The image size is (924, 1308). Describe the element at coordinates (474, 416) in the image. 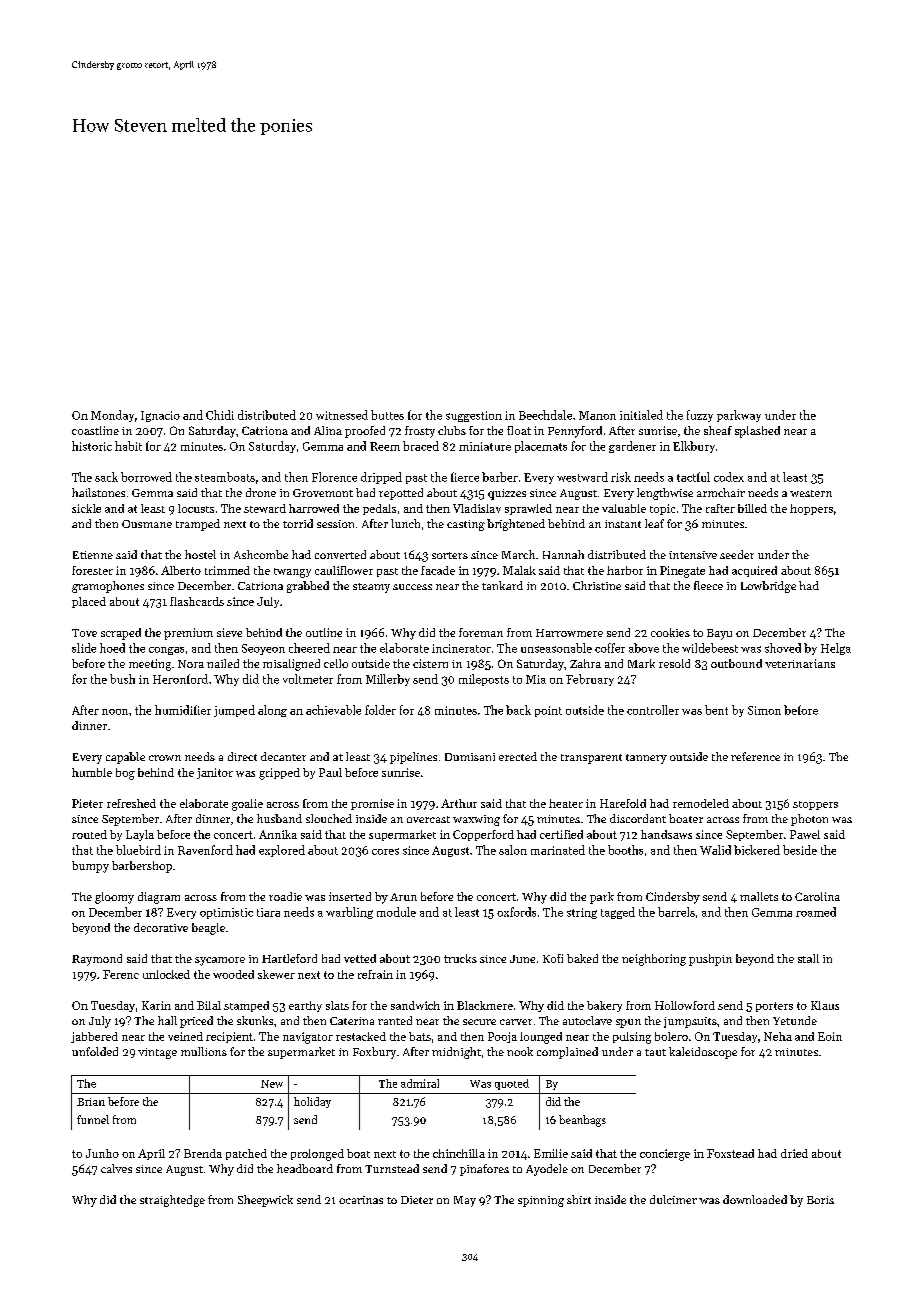

I see `suggestion` at that location.
